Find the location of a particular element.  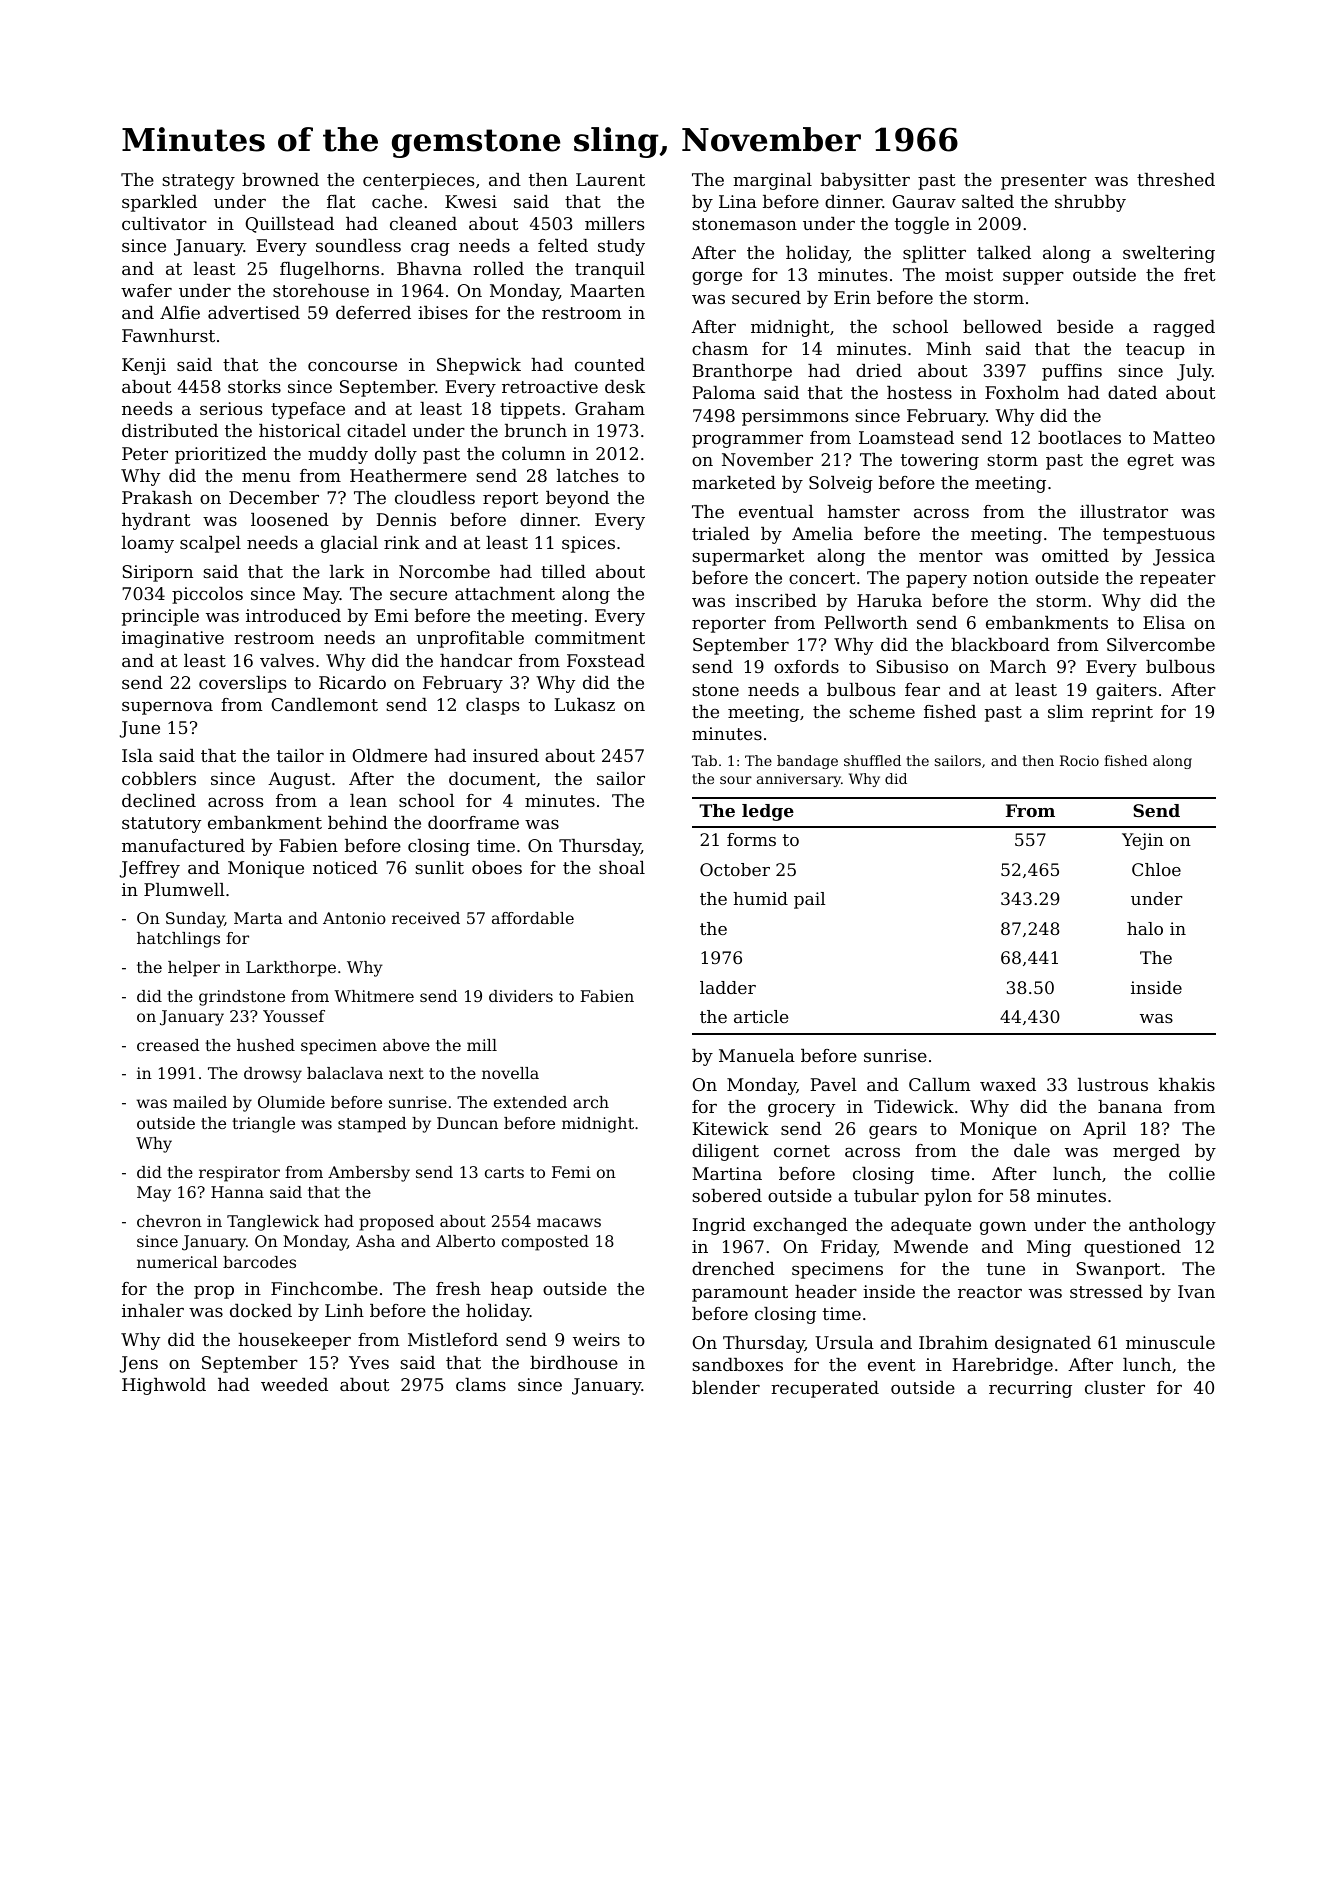

Chloe is located at coordinates (1156, 869).
